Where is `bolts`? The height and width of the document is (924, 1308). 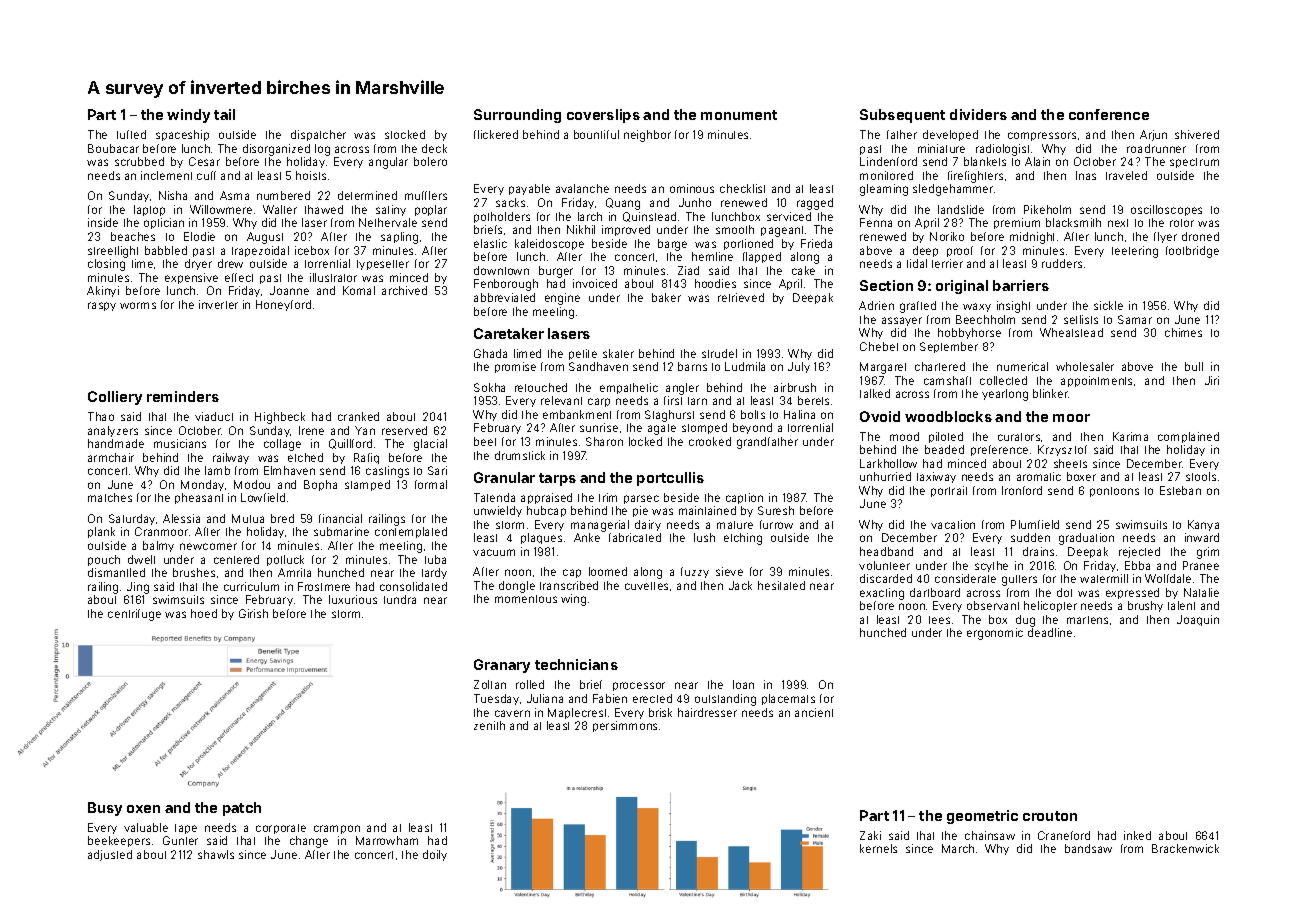
bolts is located at coordinates (753, 414).
